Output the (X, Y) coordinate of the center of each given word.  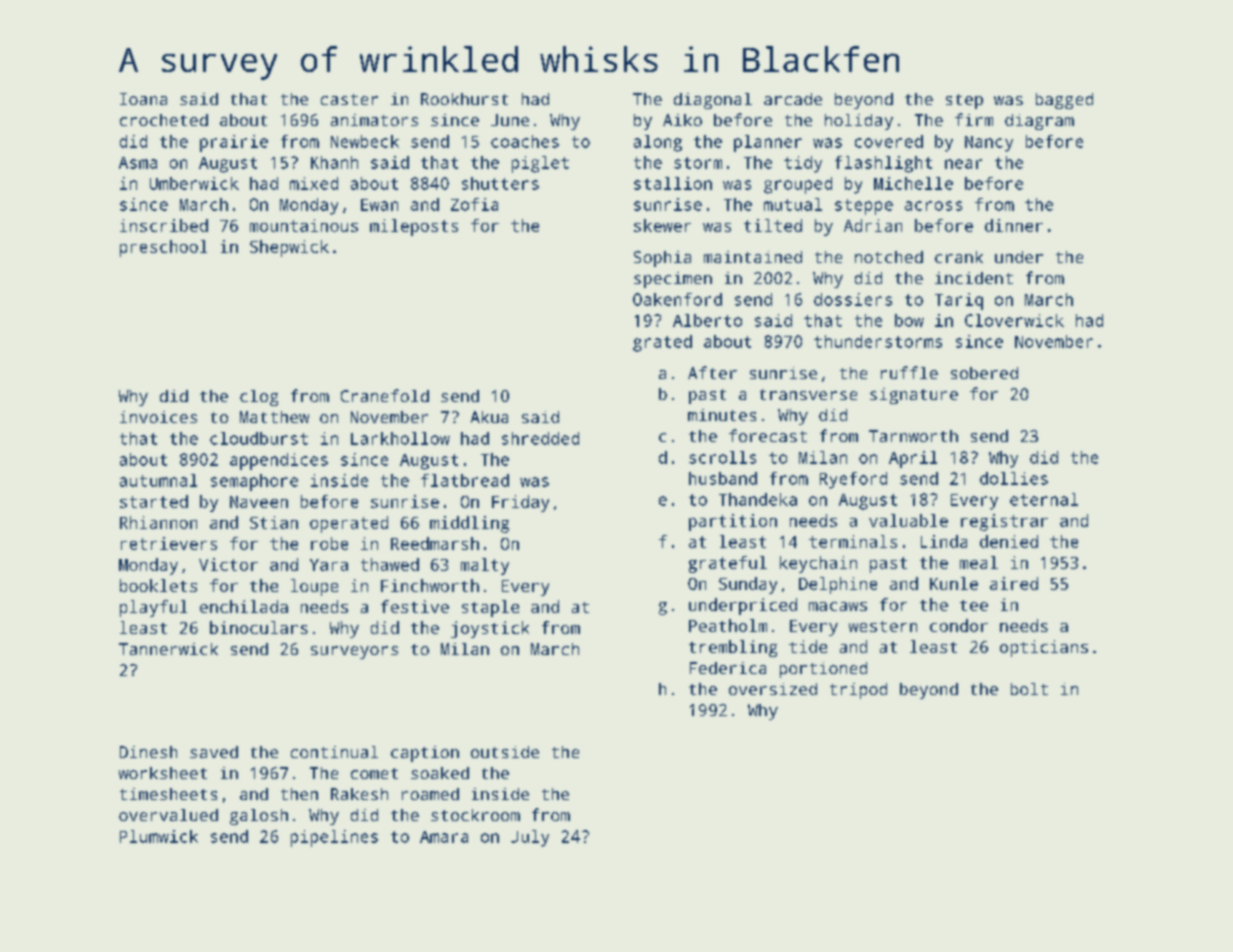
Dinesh (148, 752)
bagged (1064, 101)
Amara (444, 837)
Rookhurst (464, 99)
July (530, 838)
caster (349, 99)
